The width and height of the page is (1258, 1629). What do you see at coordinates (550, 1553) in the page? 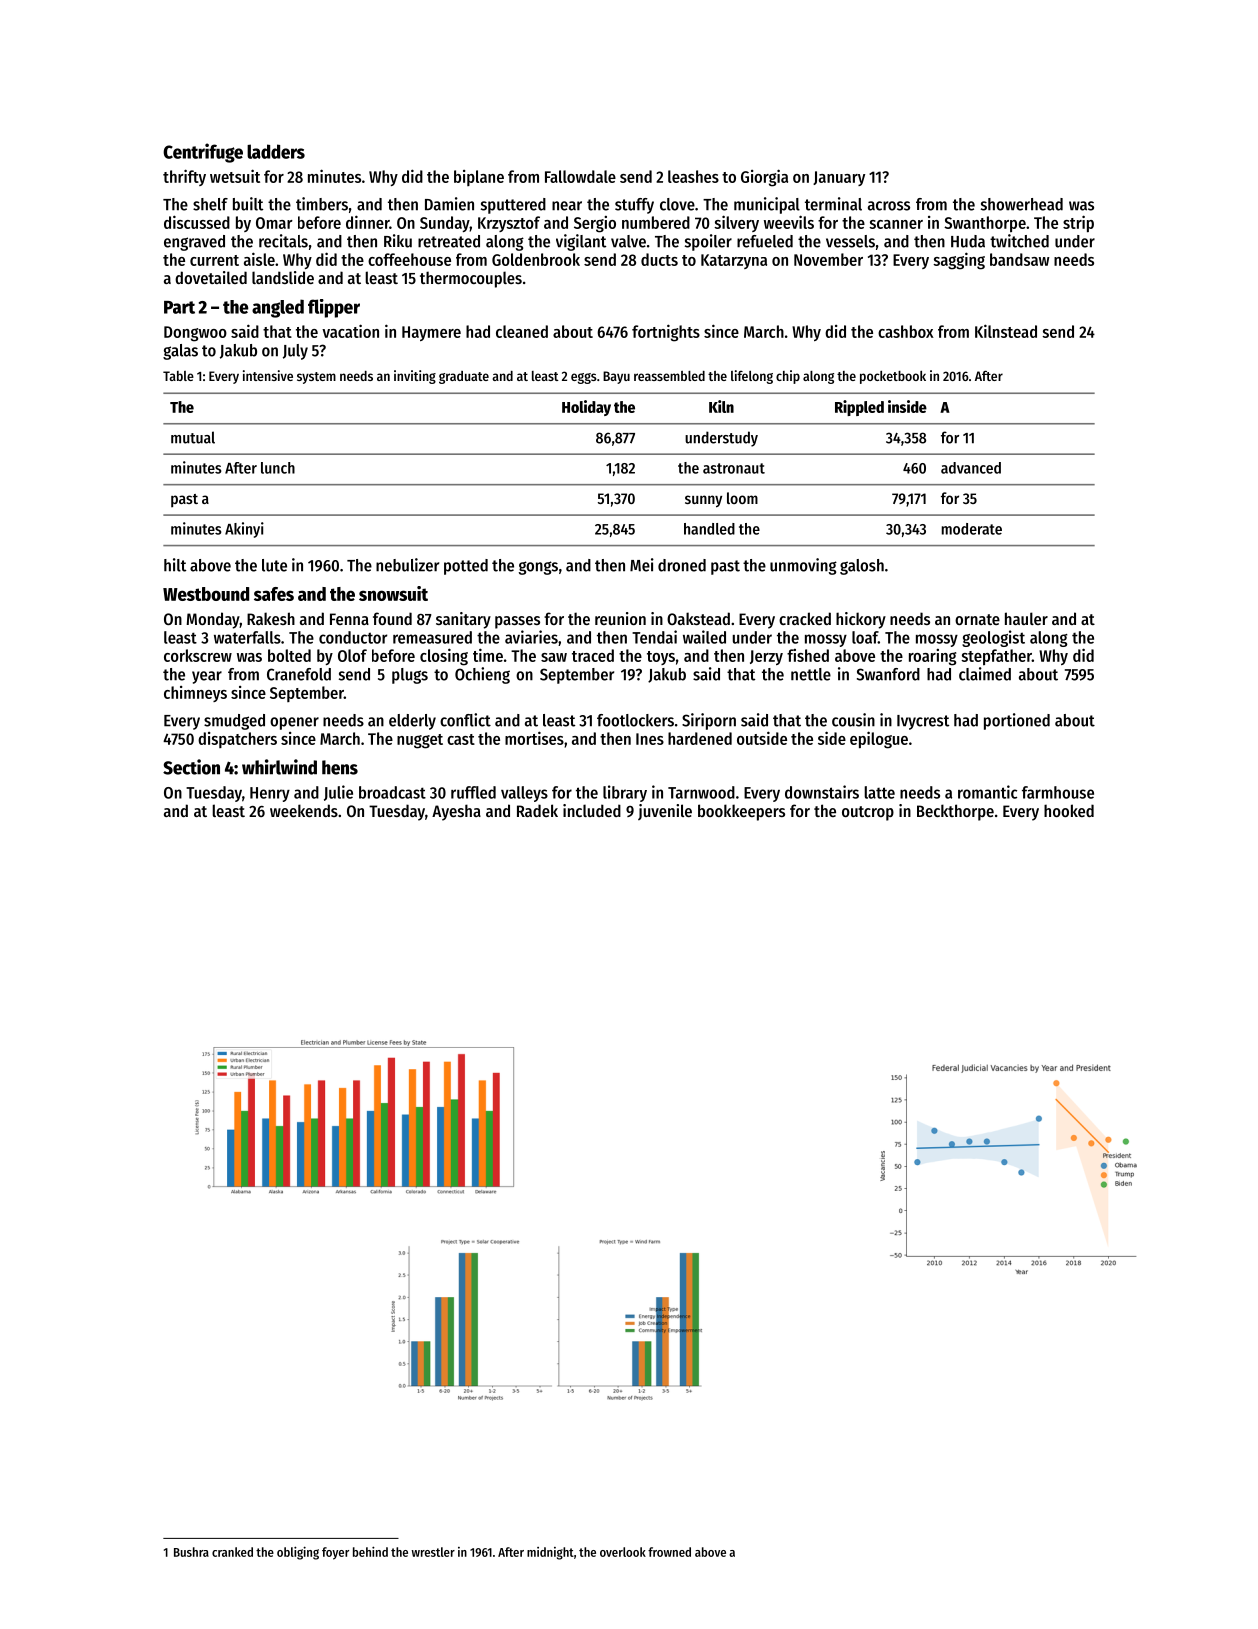
I see `midnight` at bounding box center [550, 1553].
